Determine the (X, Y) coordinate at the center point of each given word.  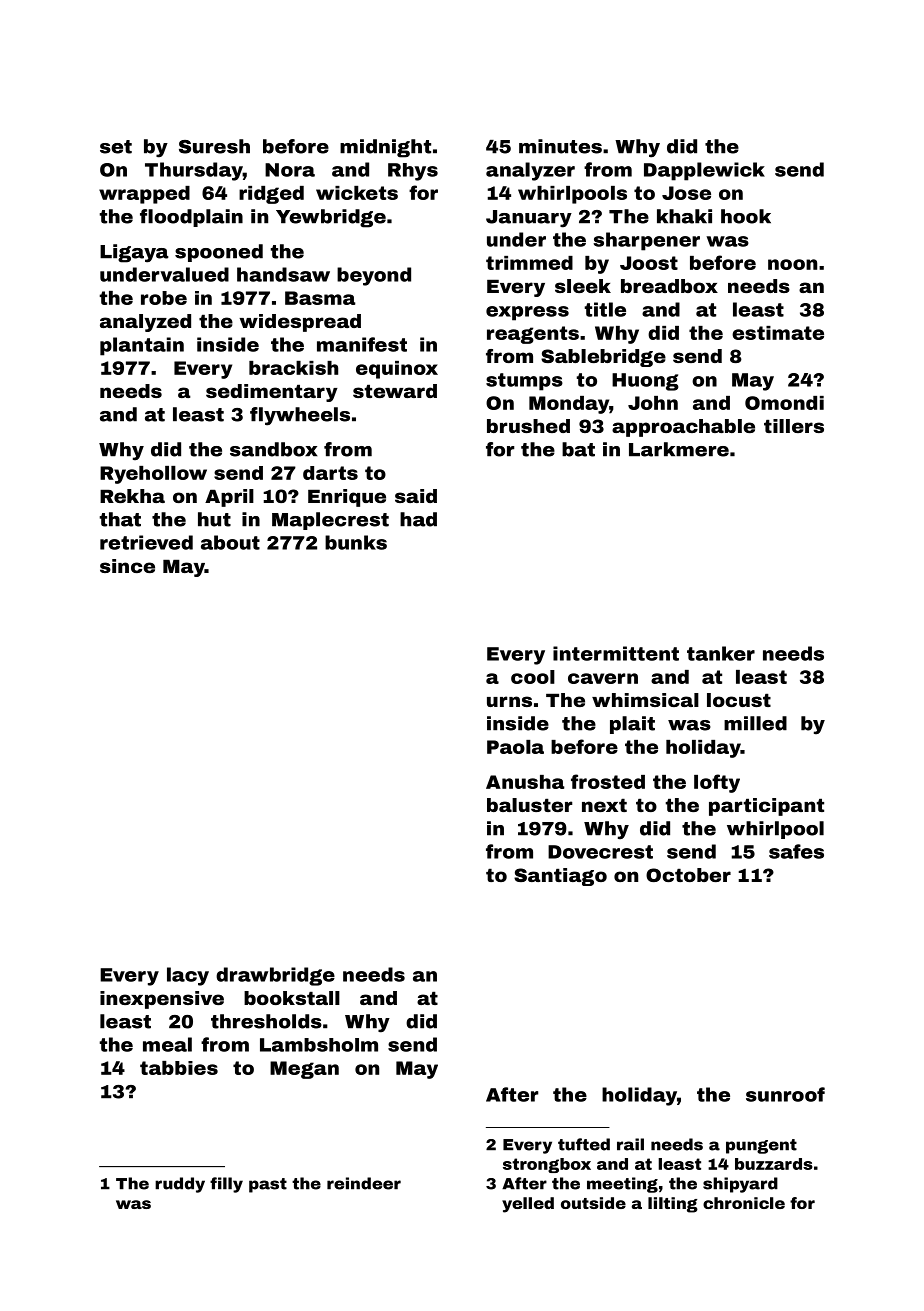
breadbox (669, 286)
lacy (188, 976)
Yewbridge (331, 218)
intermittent (616, 653)
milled (755, 723)
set (116, 147)
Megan (304, 1070)
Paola (515, 747)
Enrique (347, 498)
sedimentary (272, 393)
